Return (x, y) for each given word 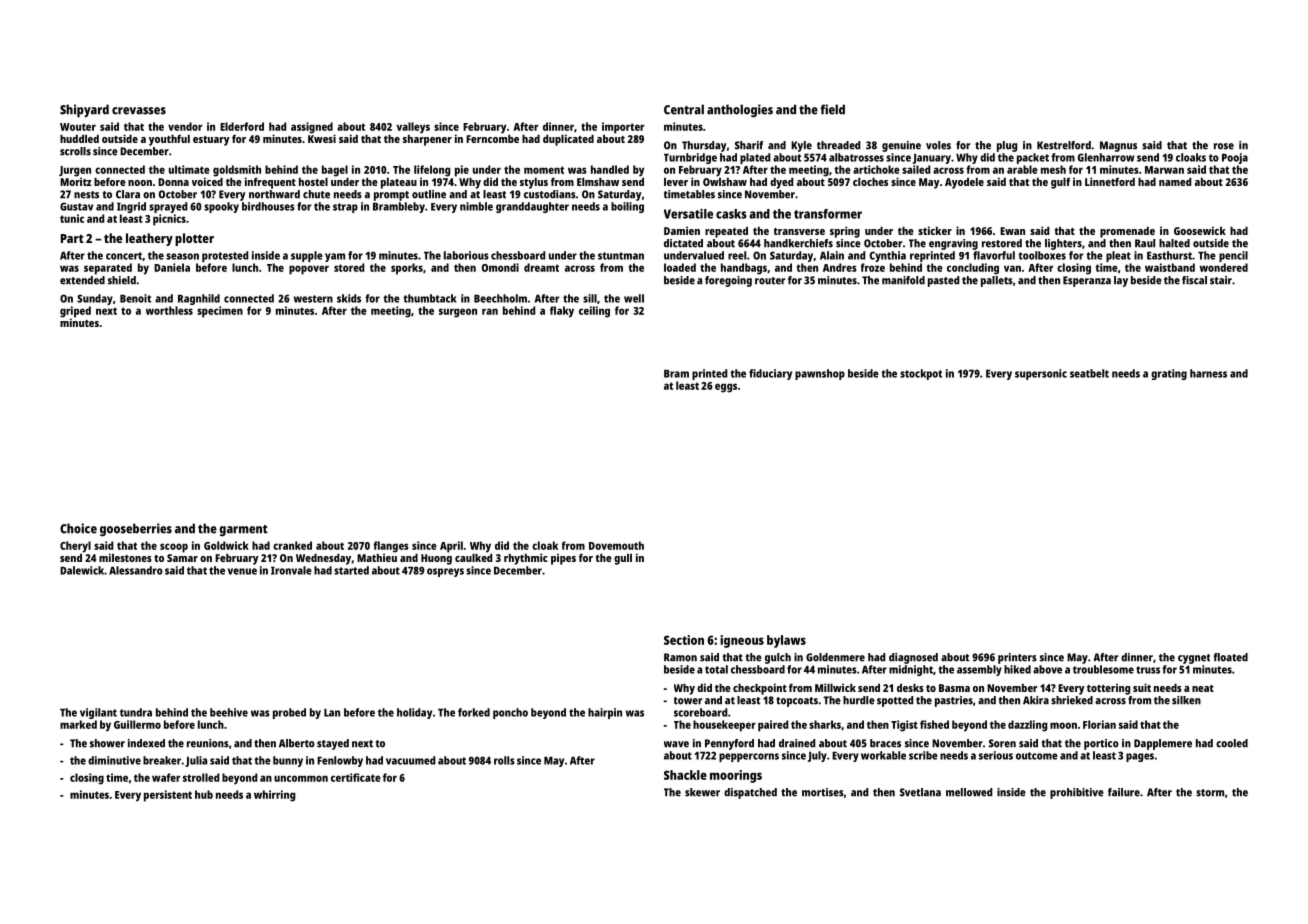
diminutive (114, 760)
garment (243, 530)
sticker (935, 230)
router (770, 281)
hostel (313, 181)
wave (676, 744)
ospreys (445, 572)
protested (225, 256)
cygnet (1194, 659)
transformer (828, 214)
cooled (1232, 743)
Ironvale (291, 570)
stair (1221, 280)
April (451, 547)
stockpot (921, 374)
